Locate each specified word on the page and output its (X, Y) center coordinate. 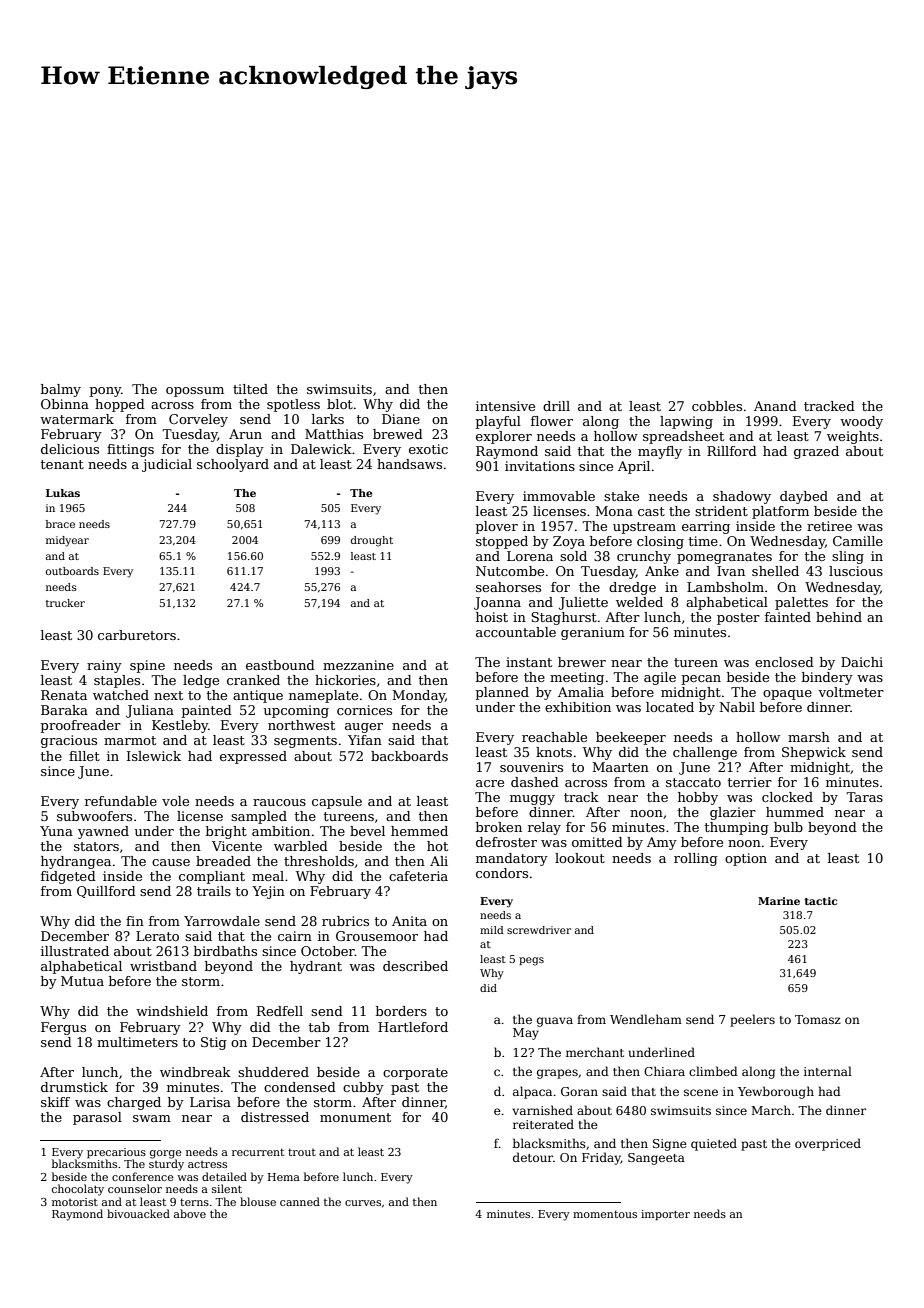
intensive (505, 406)
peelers (752, 1020)
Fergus (63, 1028)
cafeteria (418, 876)
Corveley (198, 420)
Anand (775, 406)
